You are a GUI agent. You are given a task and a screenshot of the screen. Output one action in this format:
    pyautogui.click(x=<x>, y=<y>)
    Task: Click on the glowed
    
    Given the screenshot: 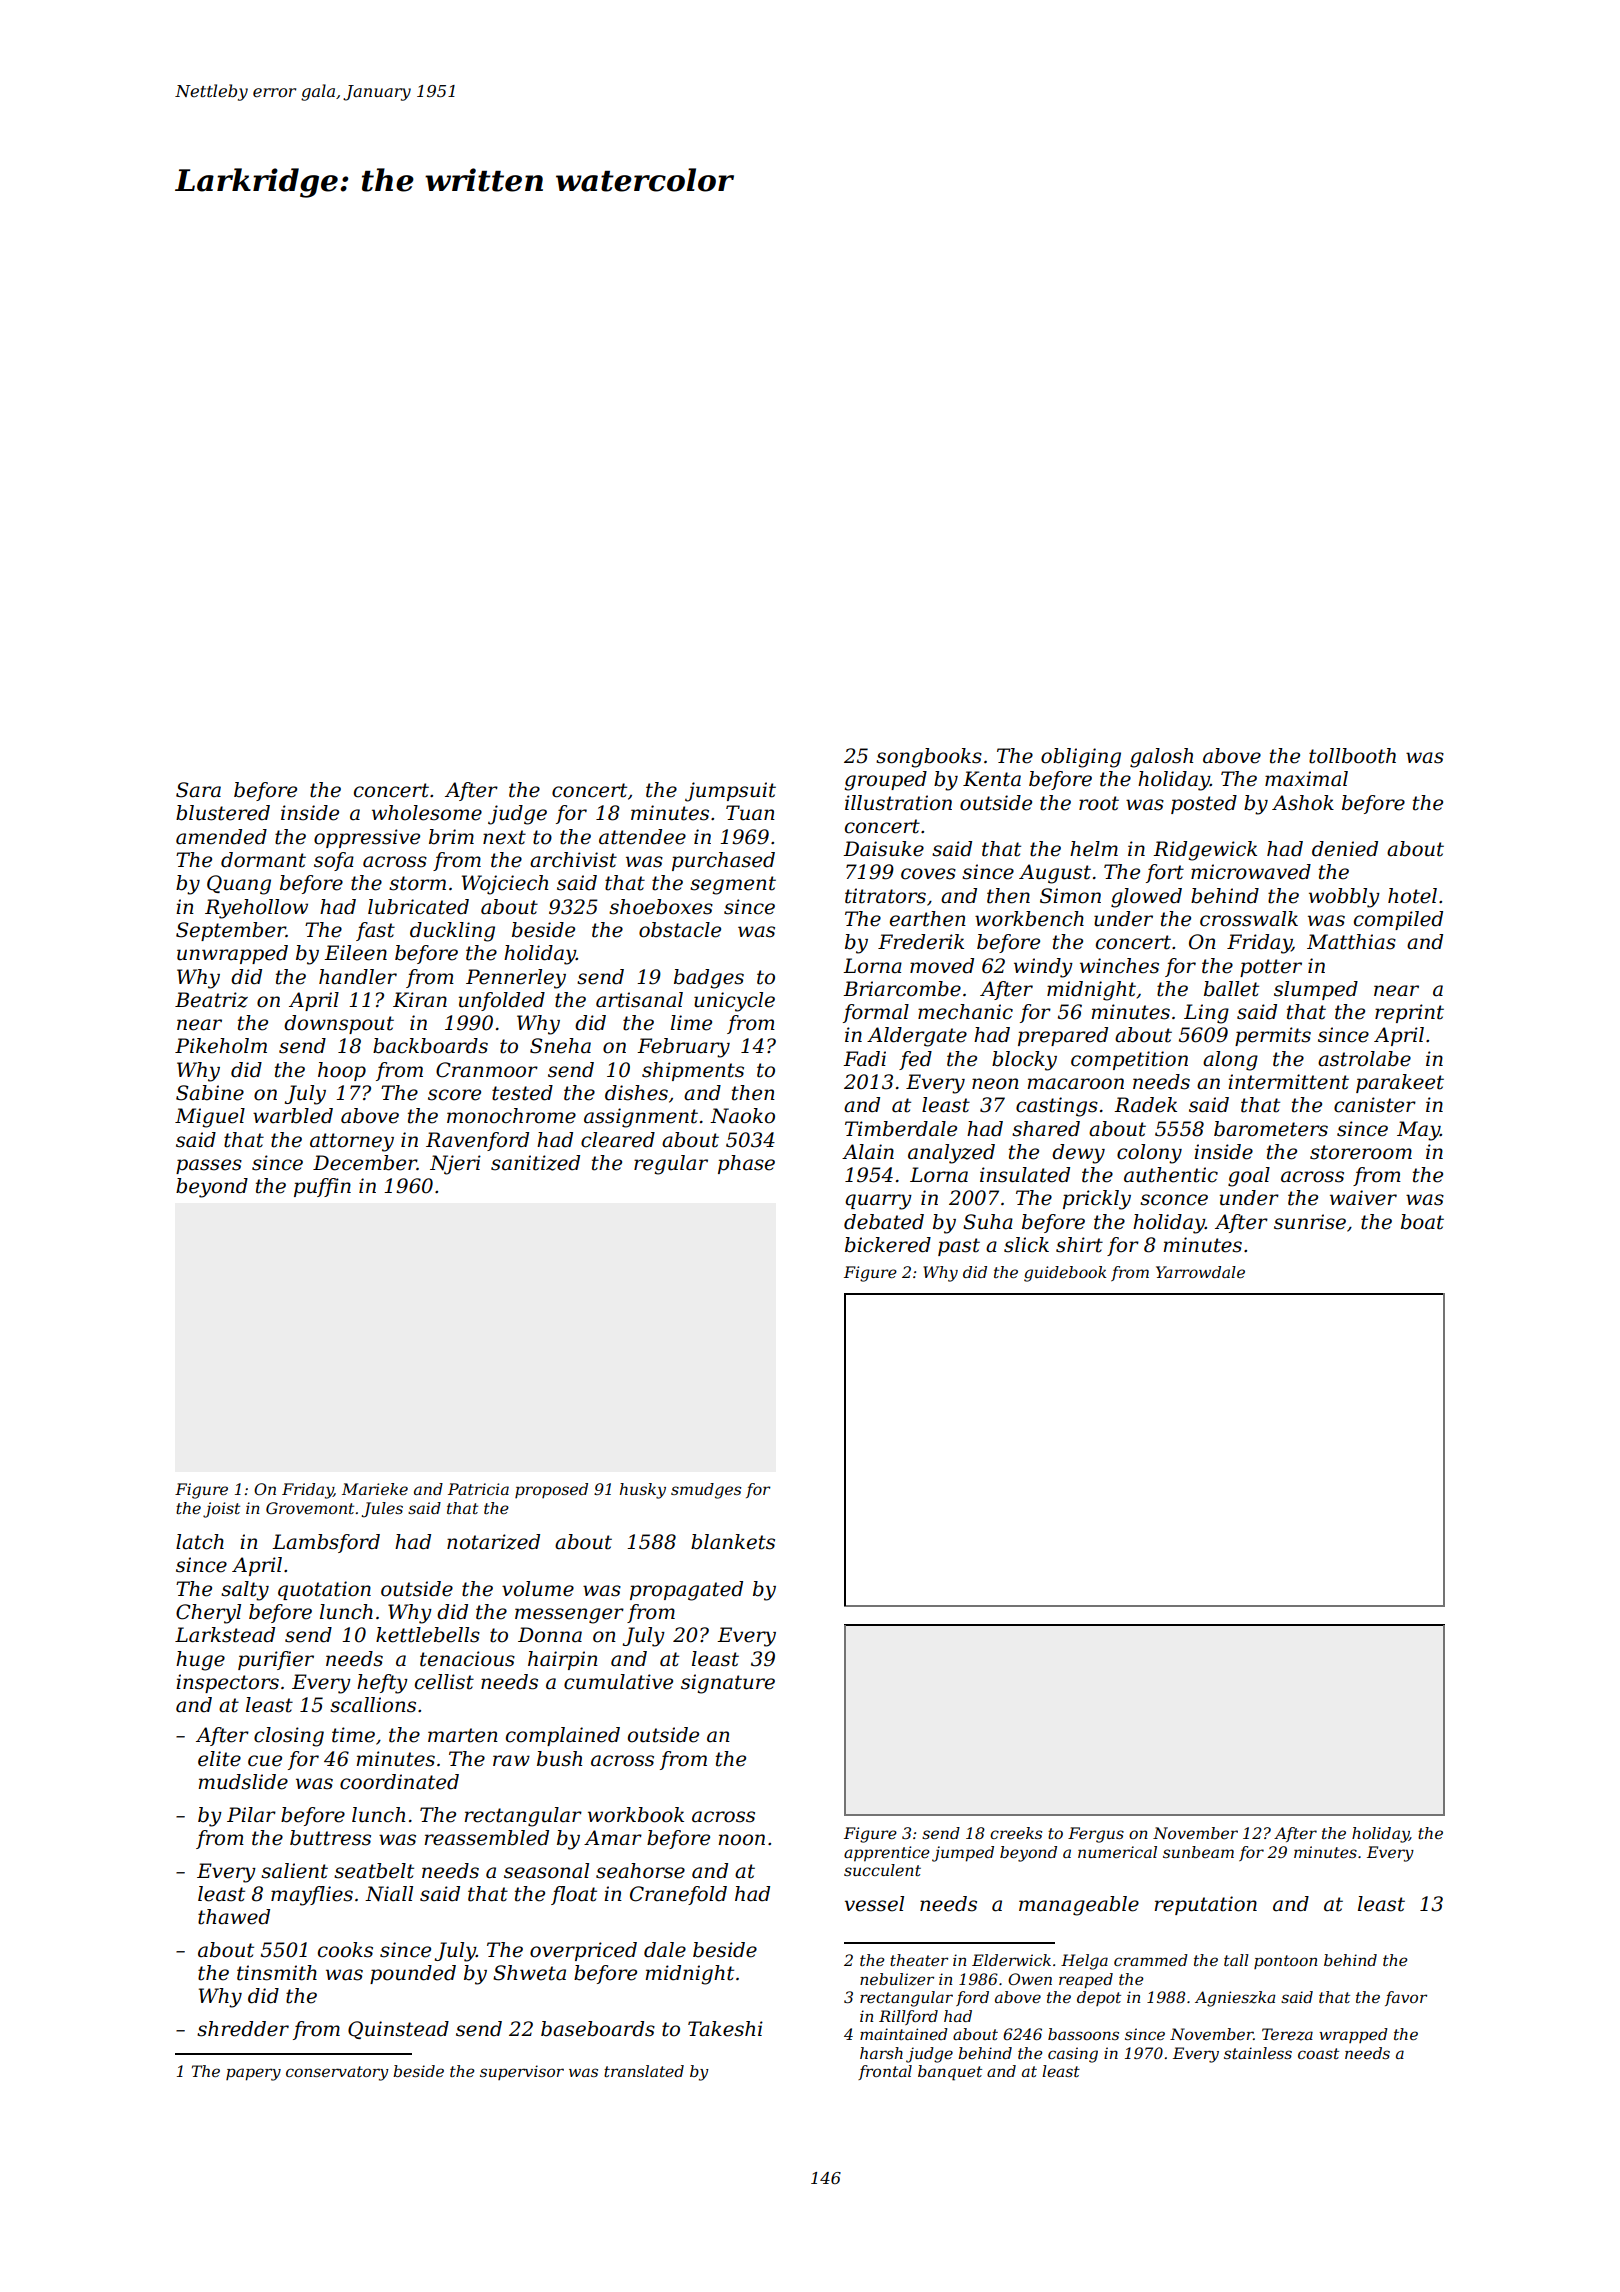 What is the action you would take?
    pyautogui.click(x=1146, y=898)
